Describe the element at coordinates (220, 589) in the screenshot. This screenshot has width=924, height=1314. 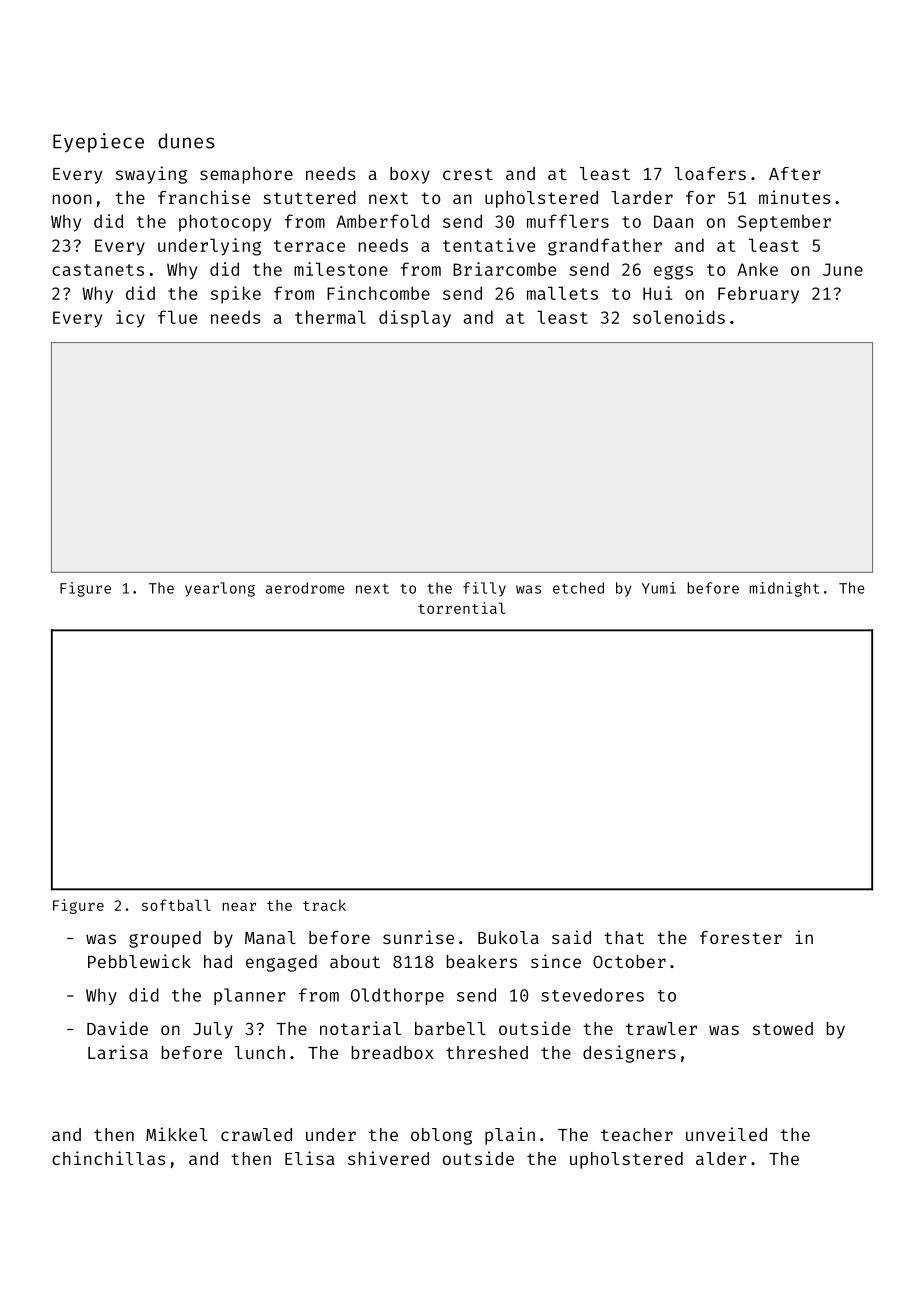
I see `yearlong` at that location.
